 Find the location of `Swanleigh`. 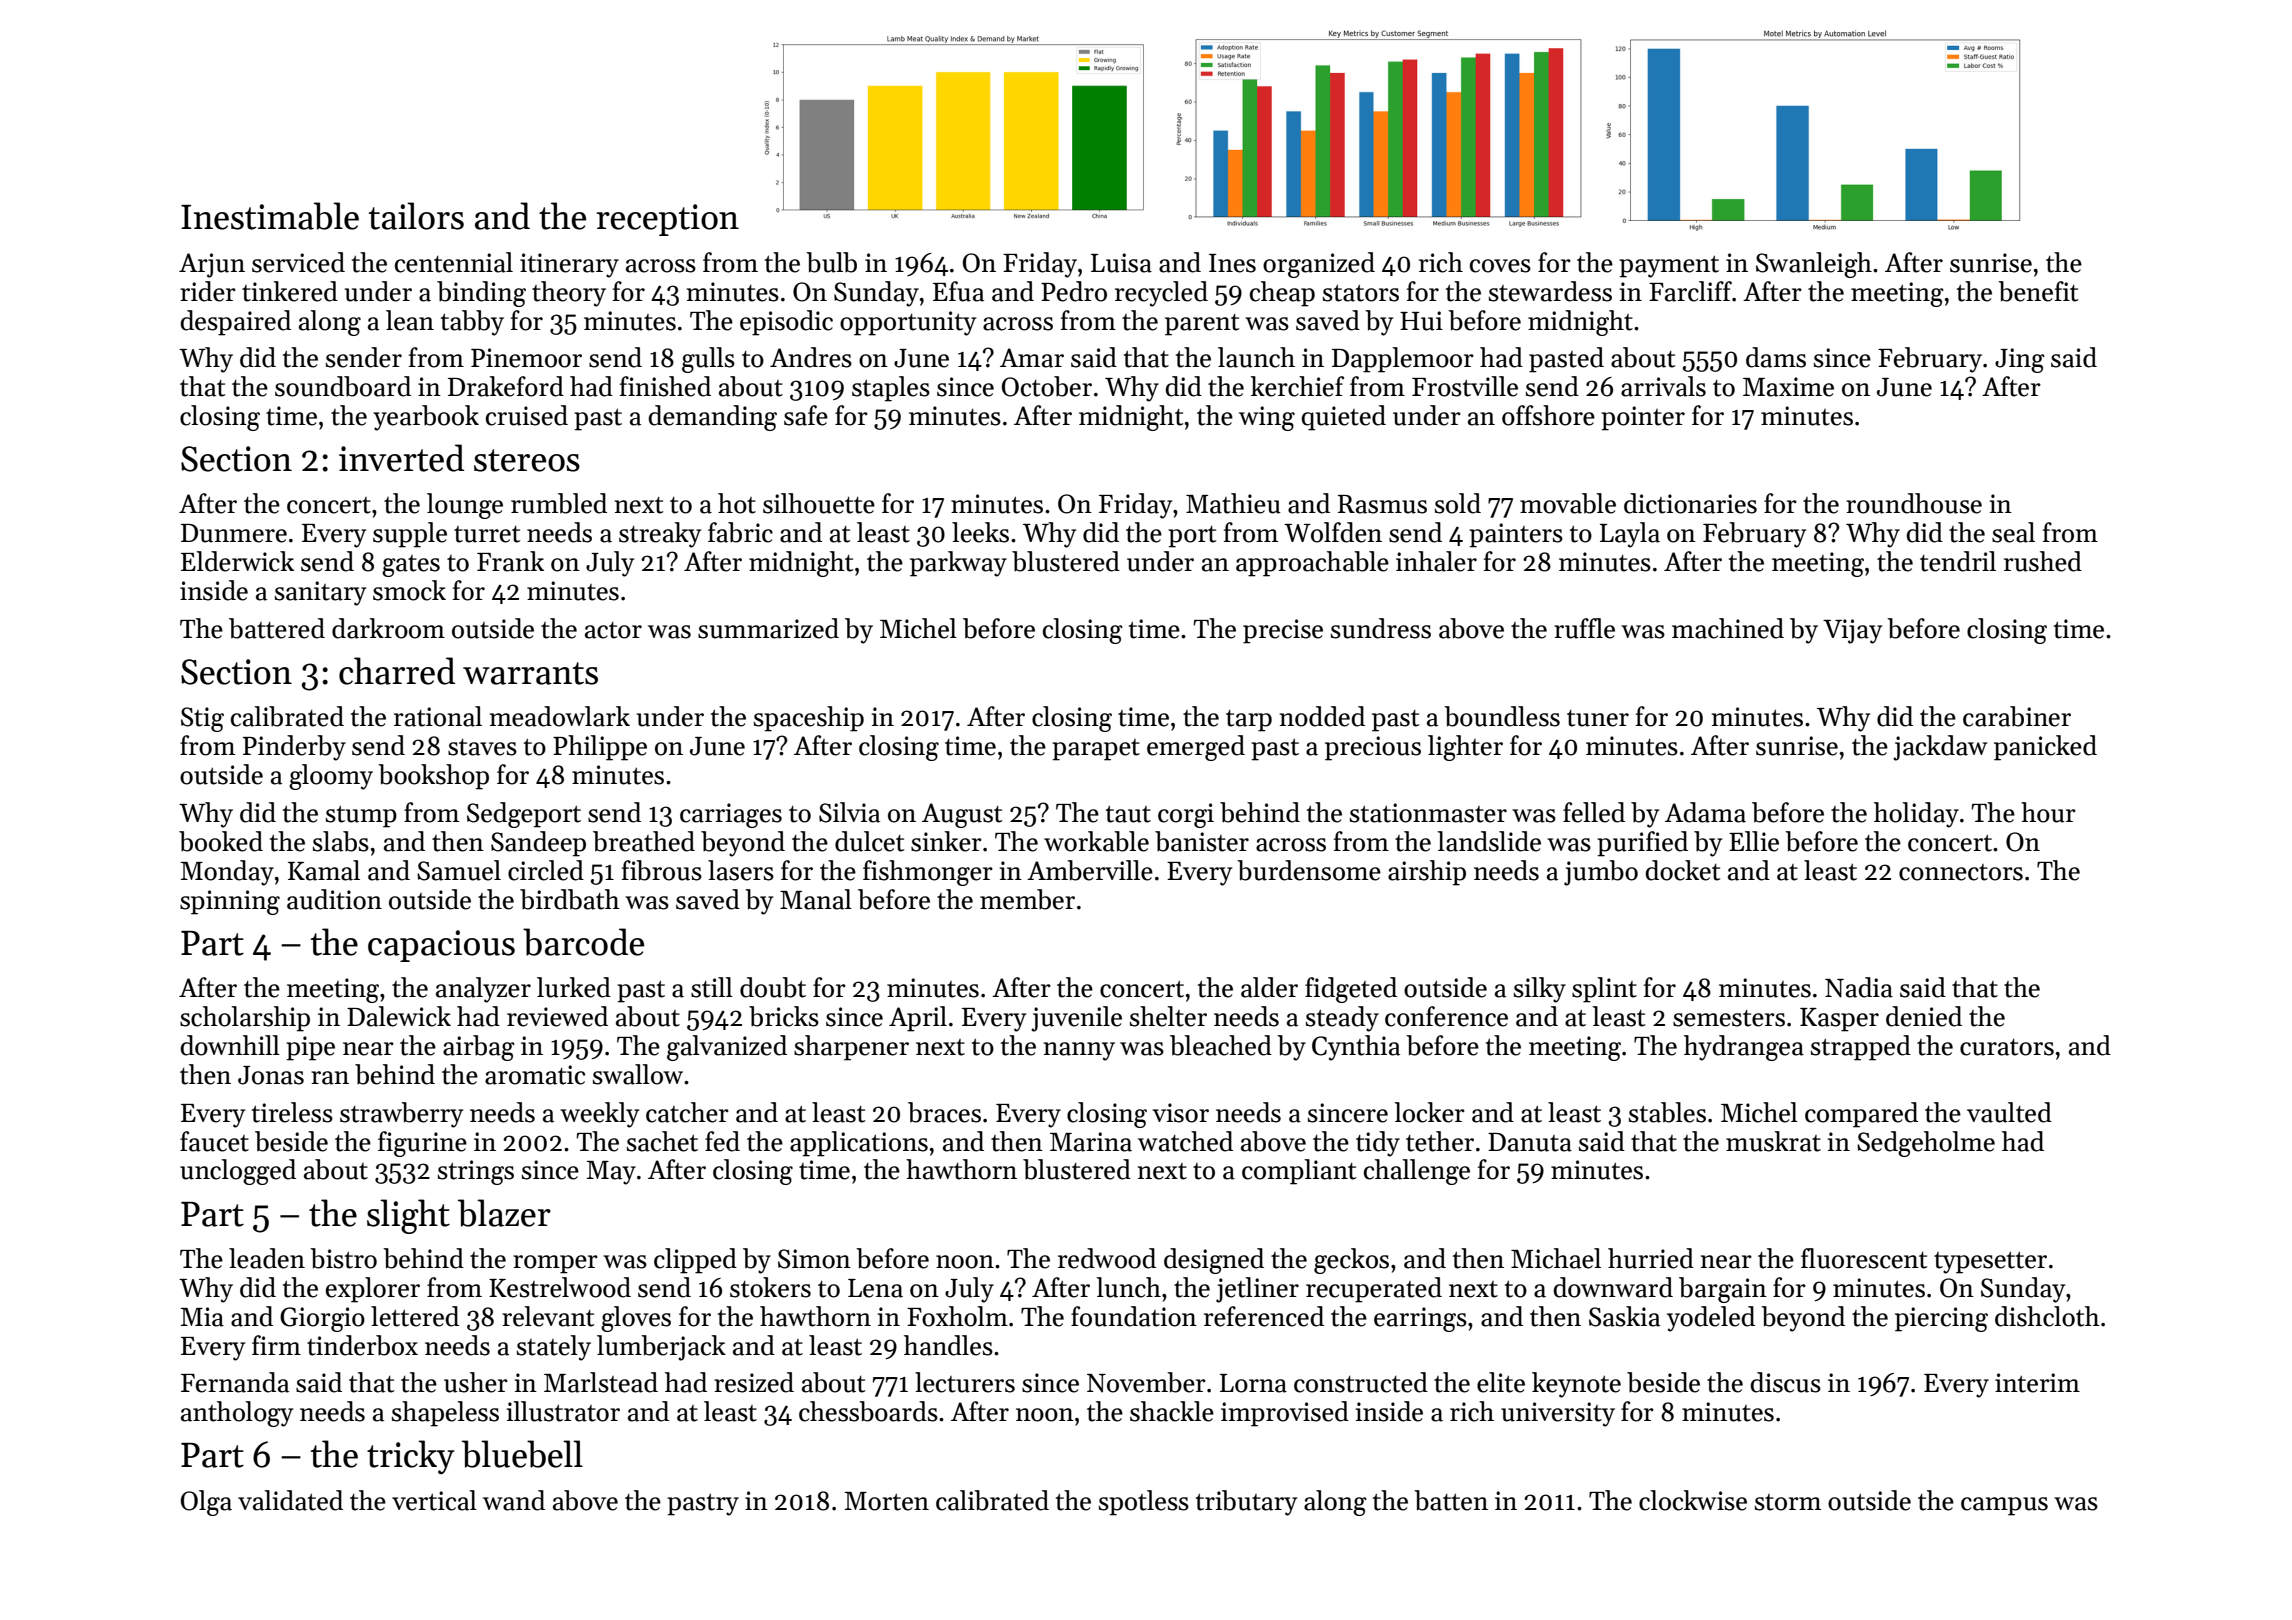

Swanleigh is located at coordinates (1814, 265).
